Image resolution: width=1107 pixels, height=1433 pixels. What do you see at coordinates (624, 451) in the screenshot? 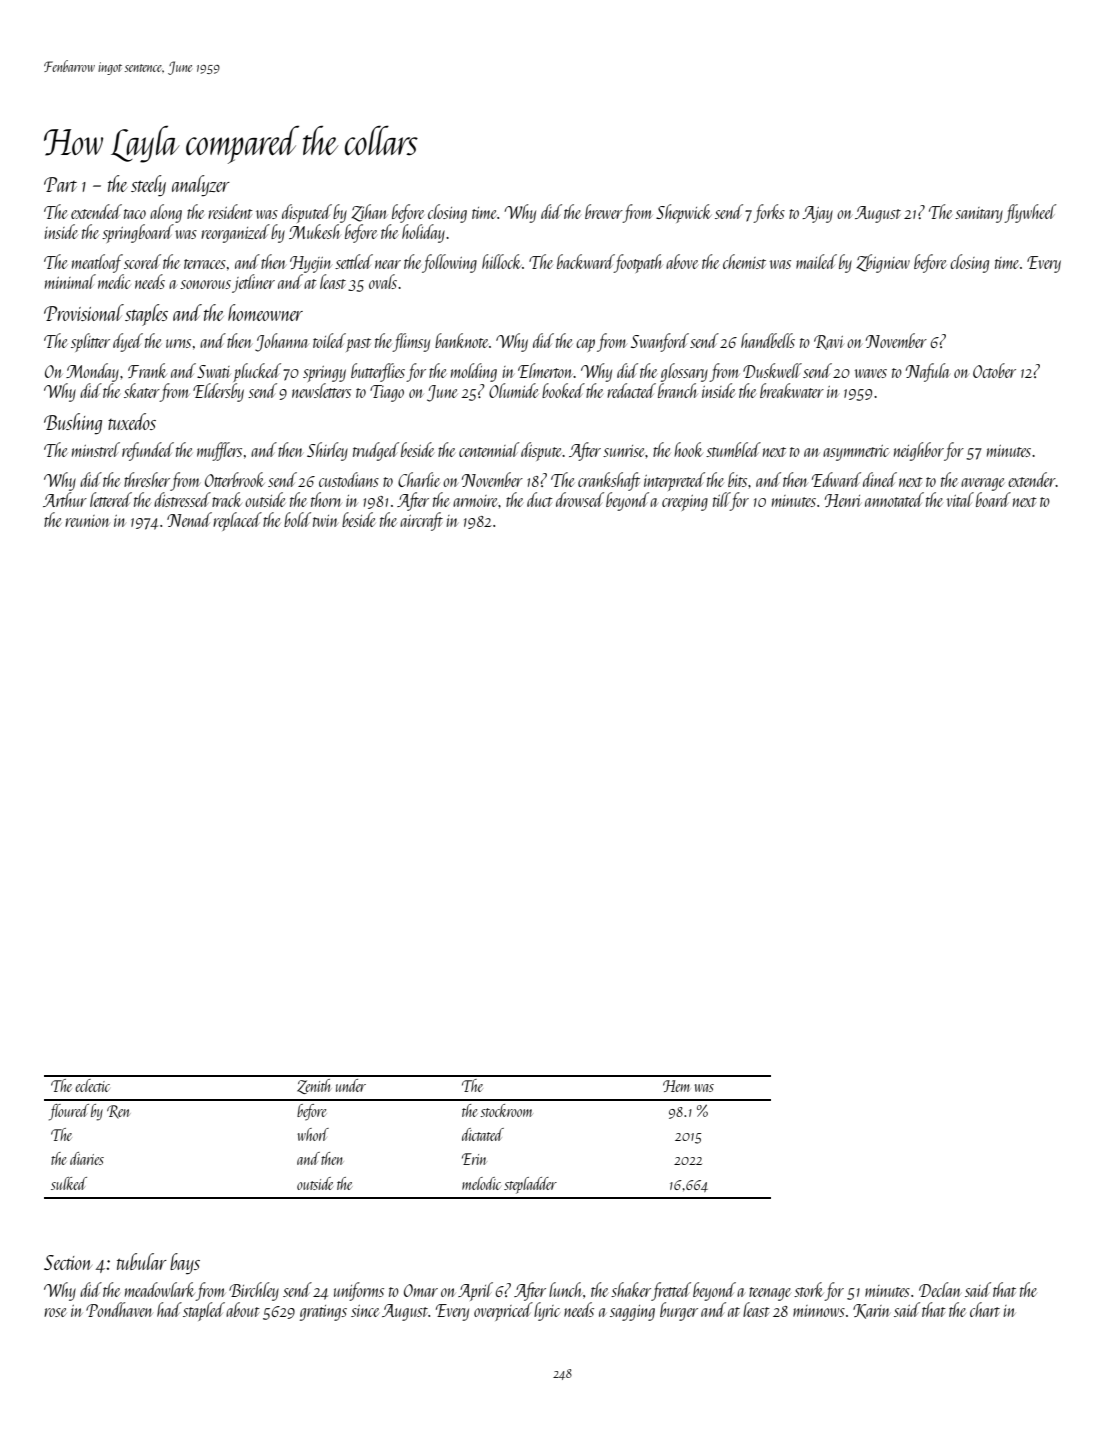
I see `sunrise` at bounding box center [624, 451].
